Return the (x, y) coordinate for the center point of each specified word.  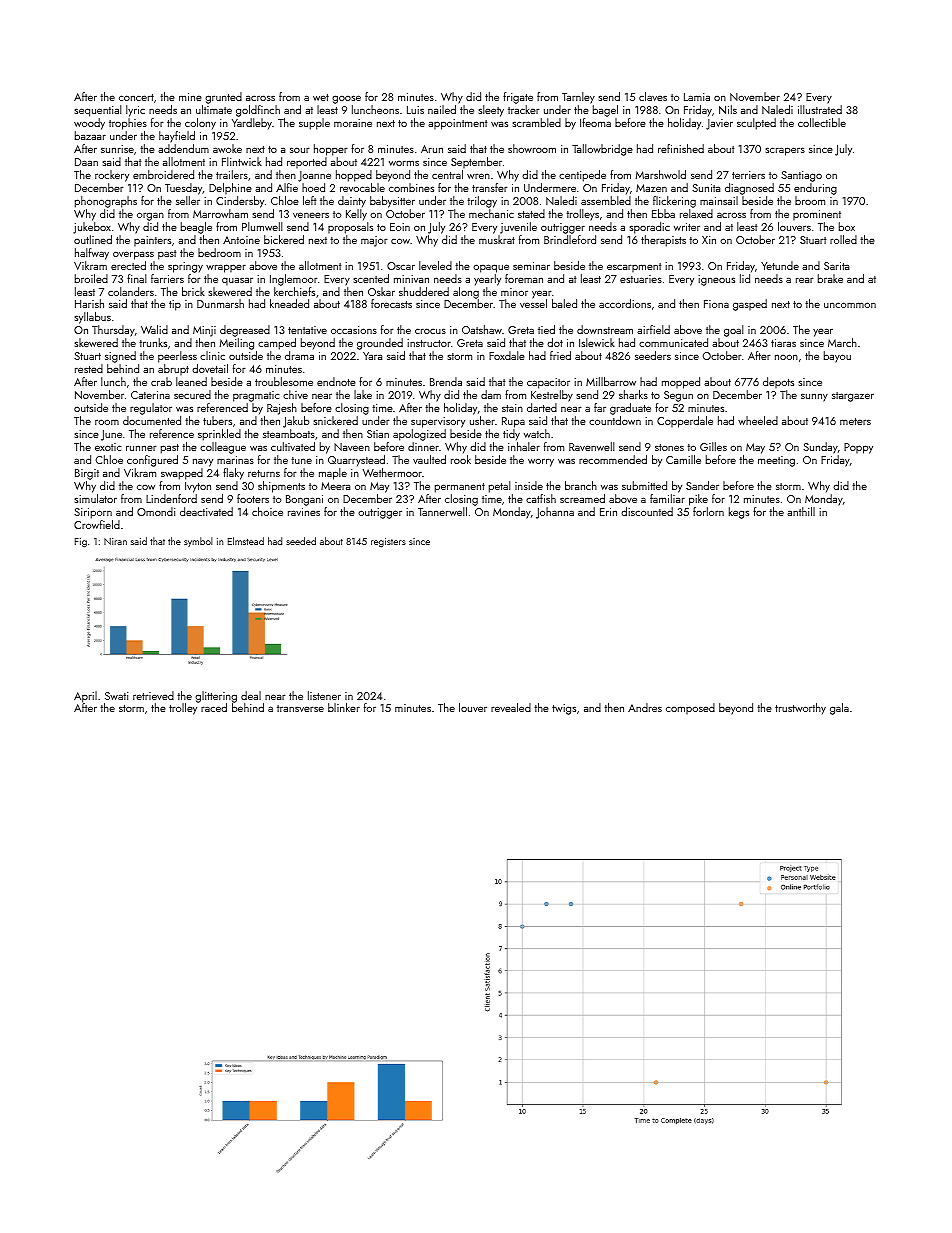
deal (251, 695)
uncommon (850, 305)
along (466, 293)
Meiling (237, 344)
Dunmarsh (220, 303)
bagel (605, 111)
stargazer (853, 397)
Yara (372, 356)
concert (136, 97)
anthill (801, 511)
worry (541, 462)
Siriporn (93, 513)
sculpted (756, 124)
